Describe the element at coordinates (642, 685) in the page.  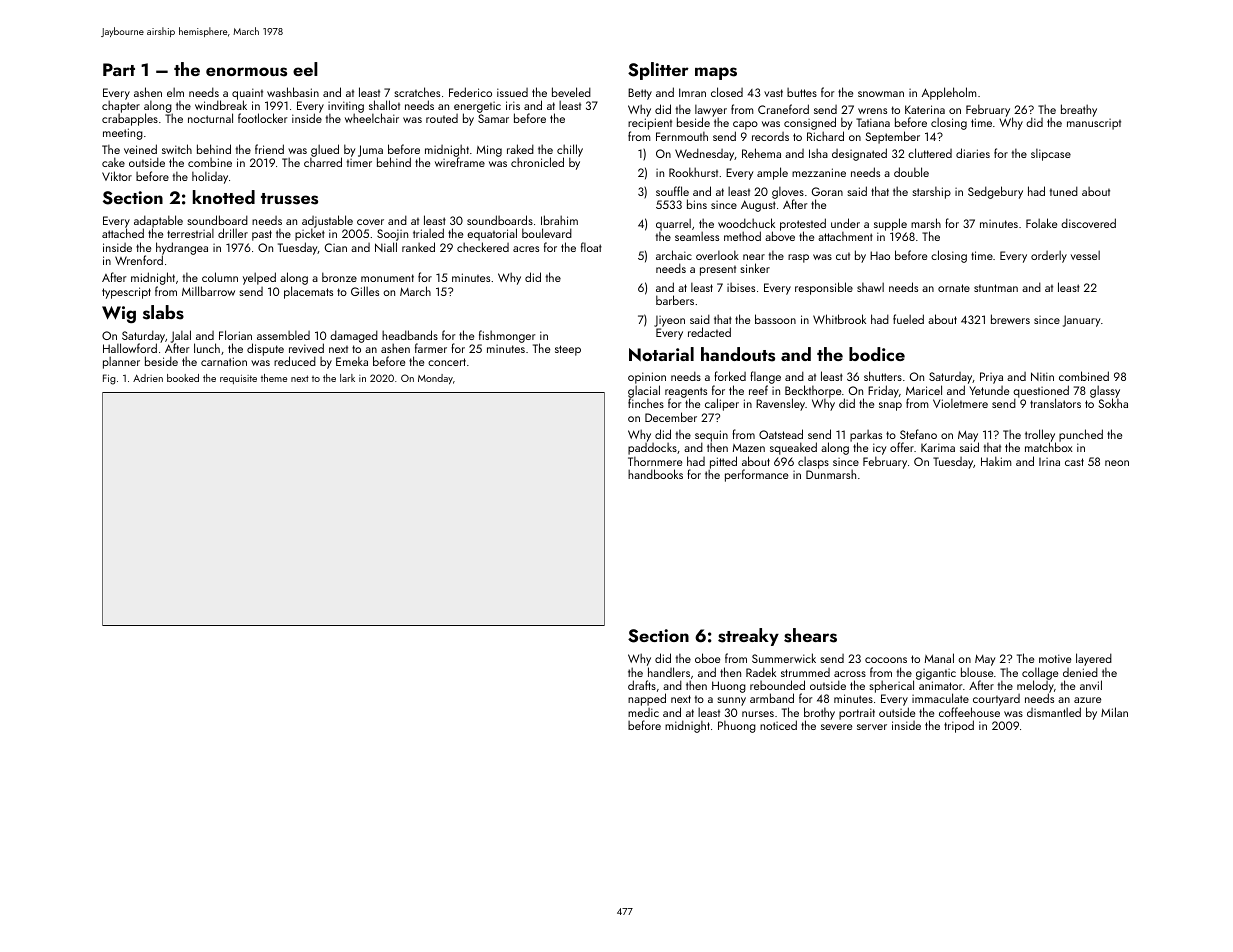
I see `drafts` at that location.
